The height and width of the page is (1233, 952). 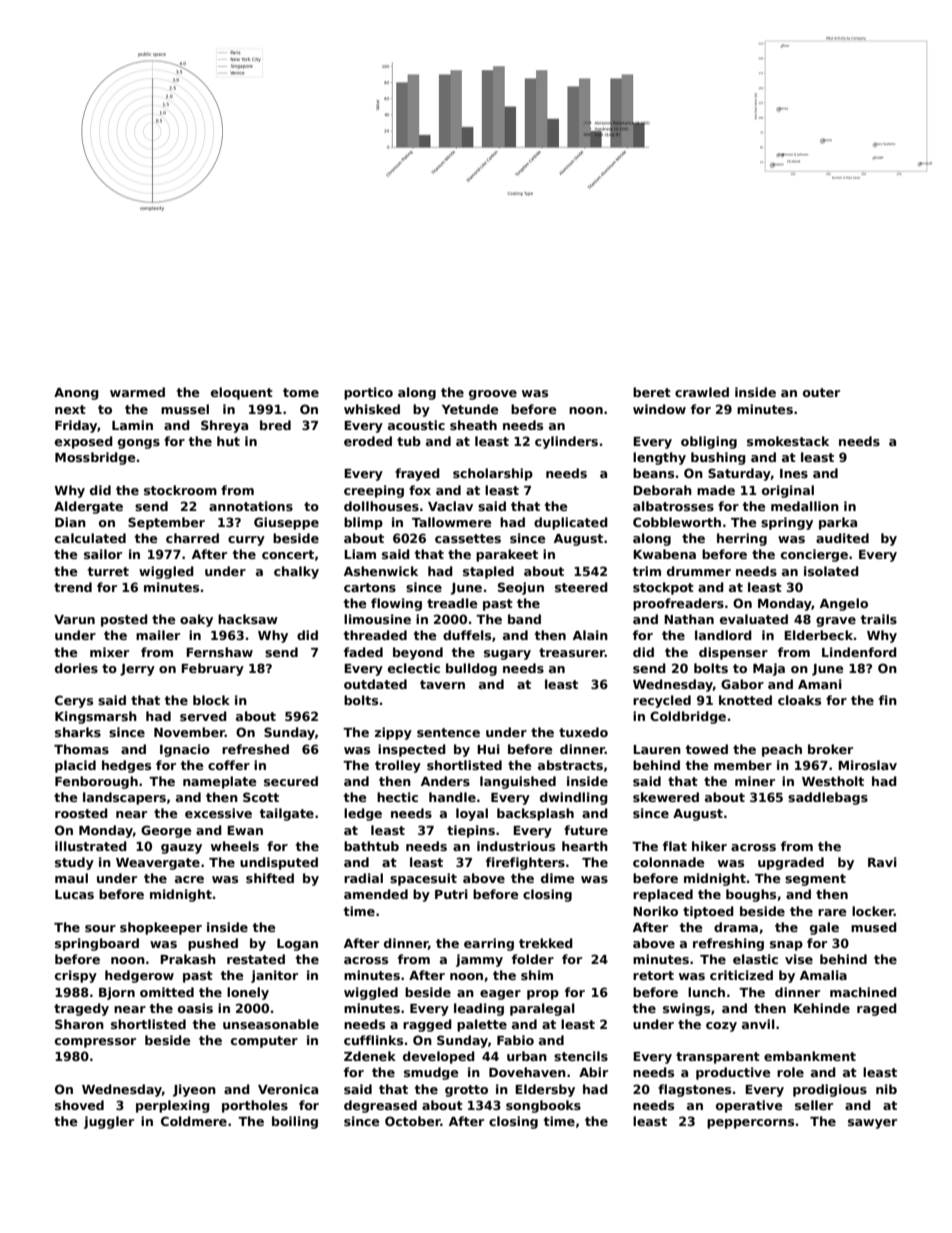 What do you see at coordinates (73, 587) in the page?
I see `trend` at bounding box center [73, 587].
